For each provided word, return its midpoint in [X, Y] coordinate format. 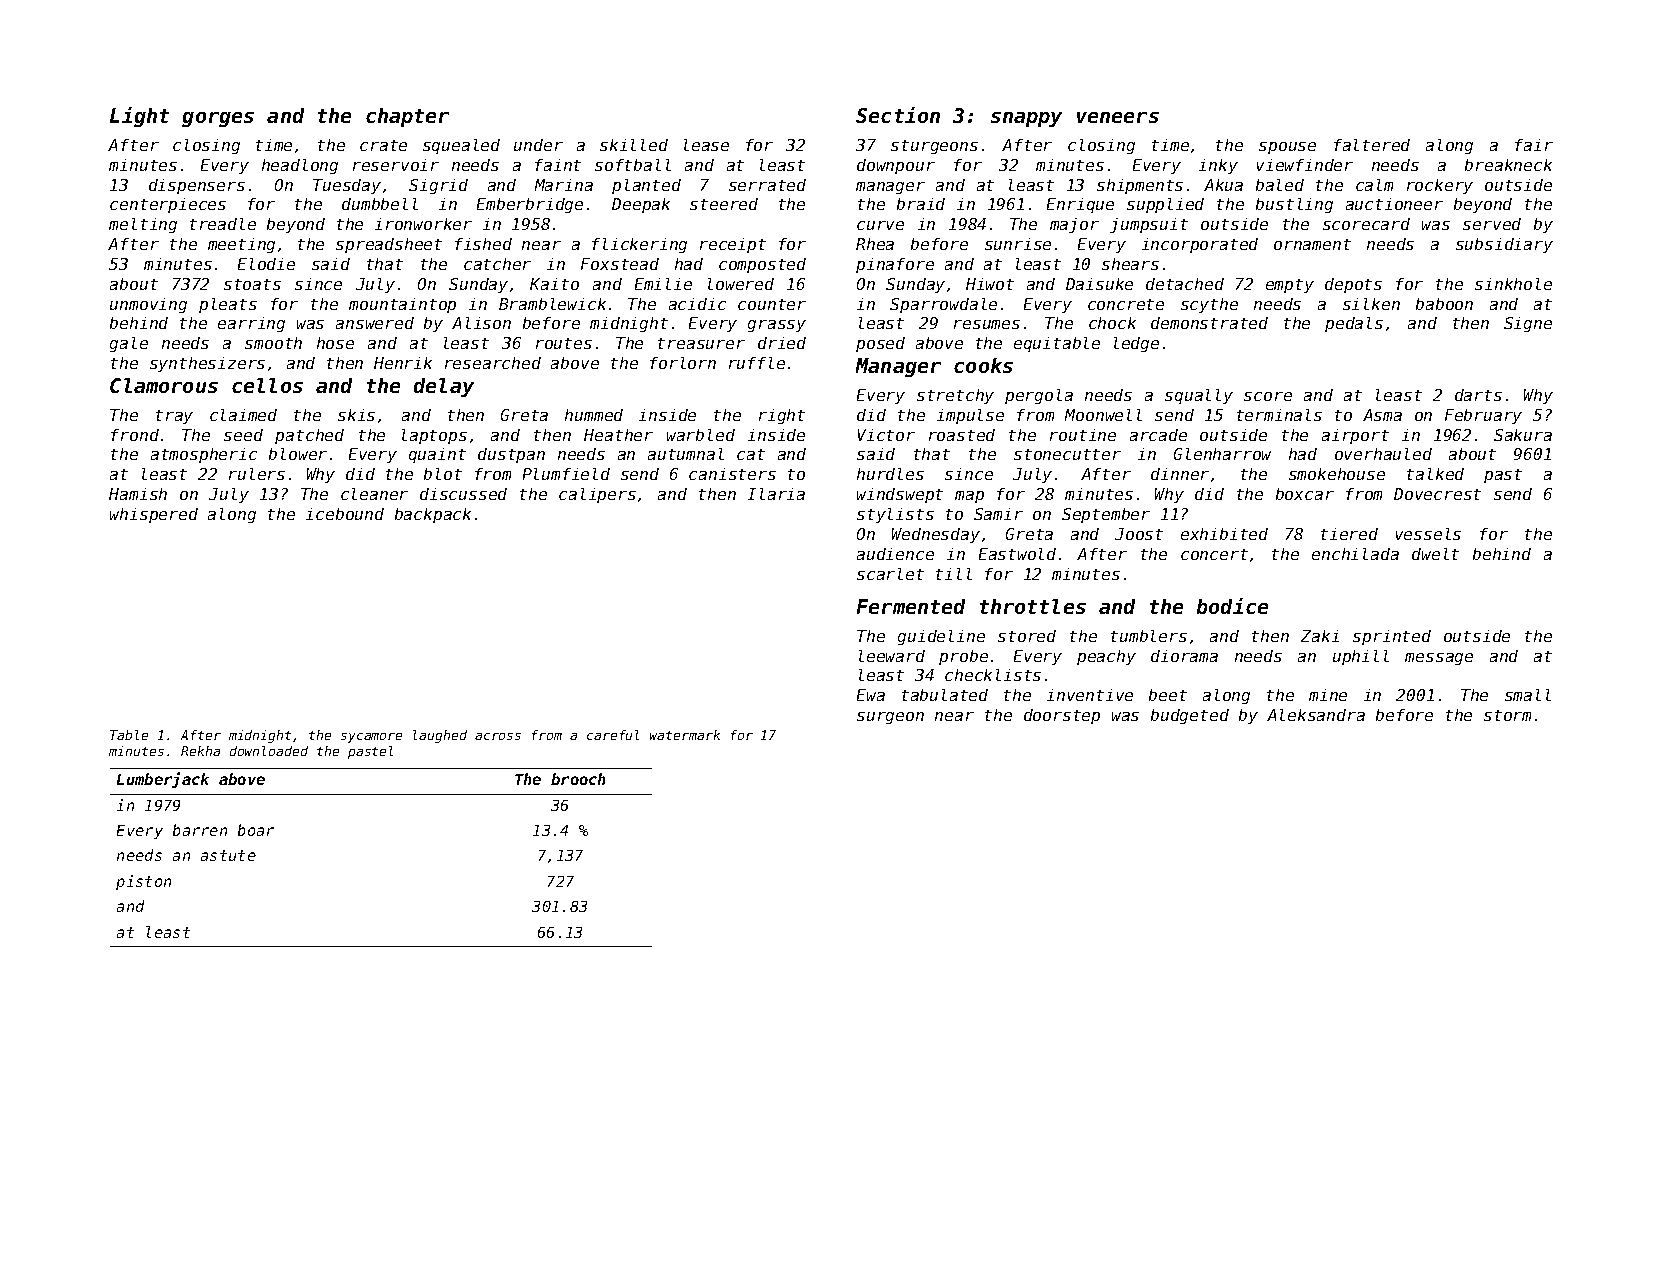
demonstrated [1209, 323]
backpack [433, 515]
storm [1507, 715]
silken [1371, 304]
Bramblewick [552, 304]
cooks [983, 365]
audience [895, 554]
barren [200, 830]
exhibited [1224, 534]
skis [356, 415]
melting [143, 225]
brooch [578, 779]
